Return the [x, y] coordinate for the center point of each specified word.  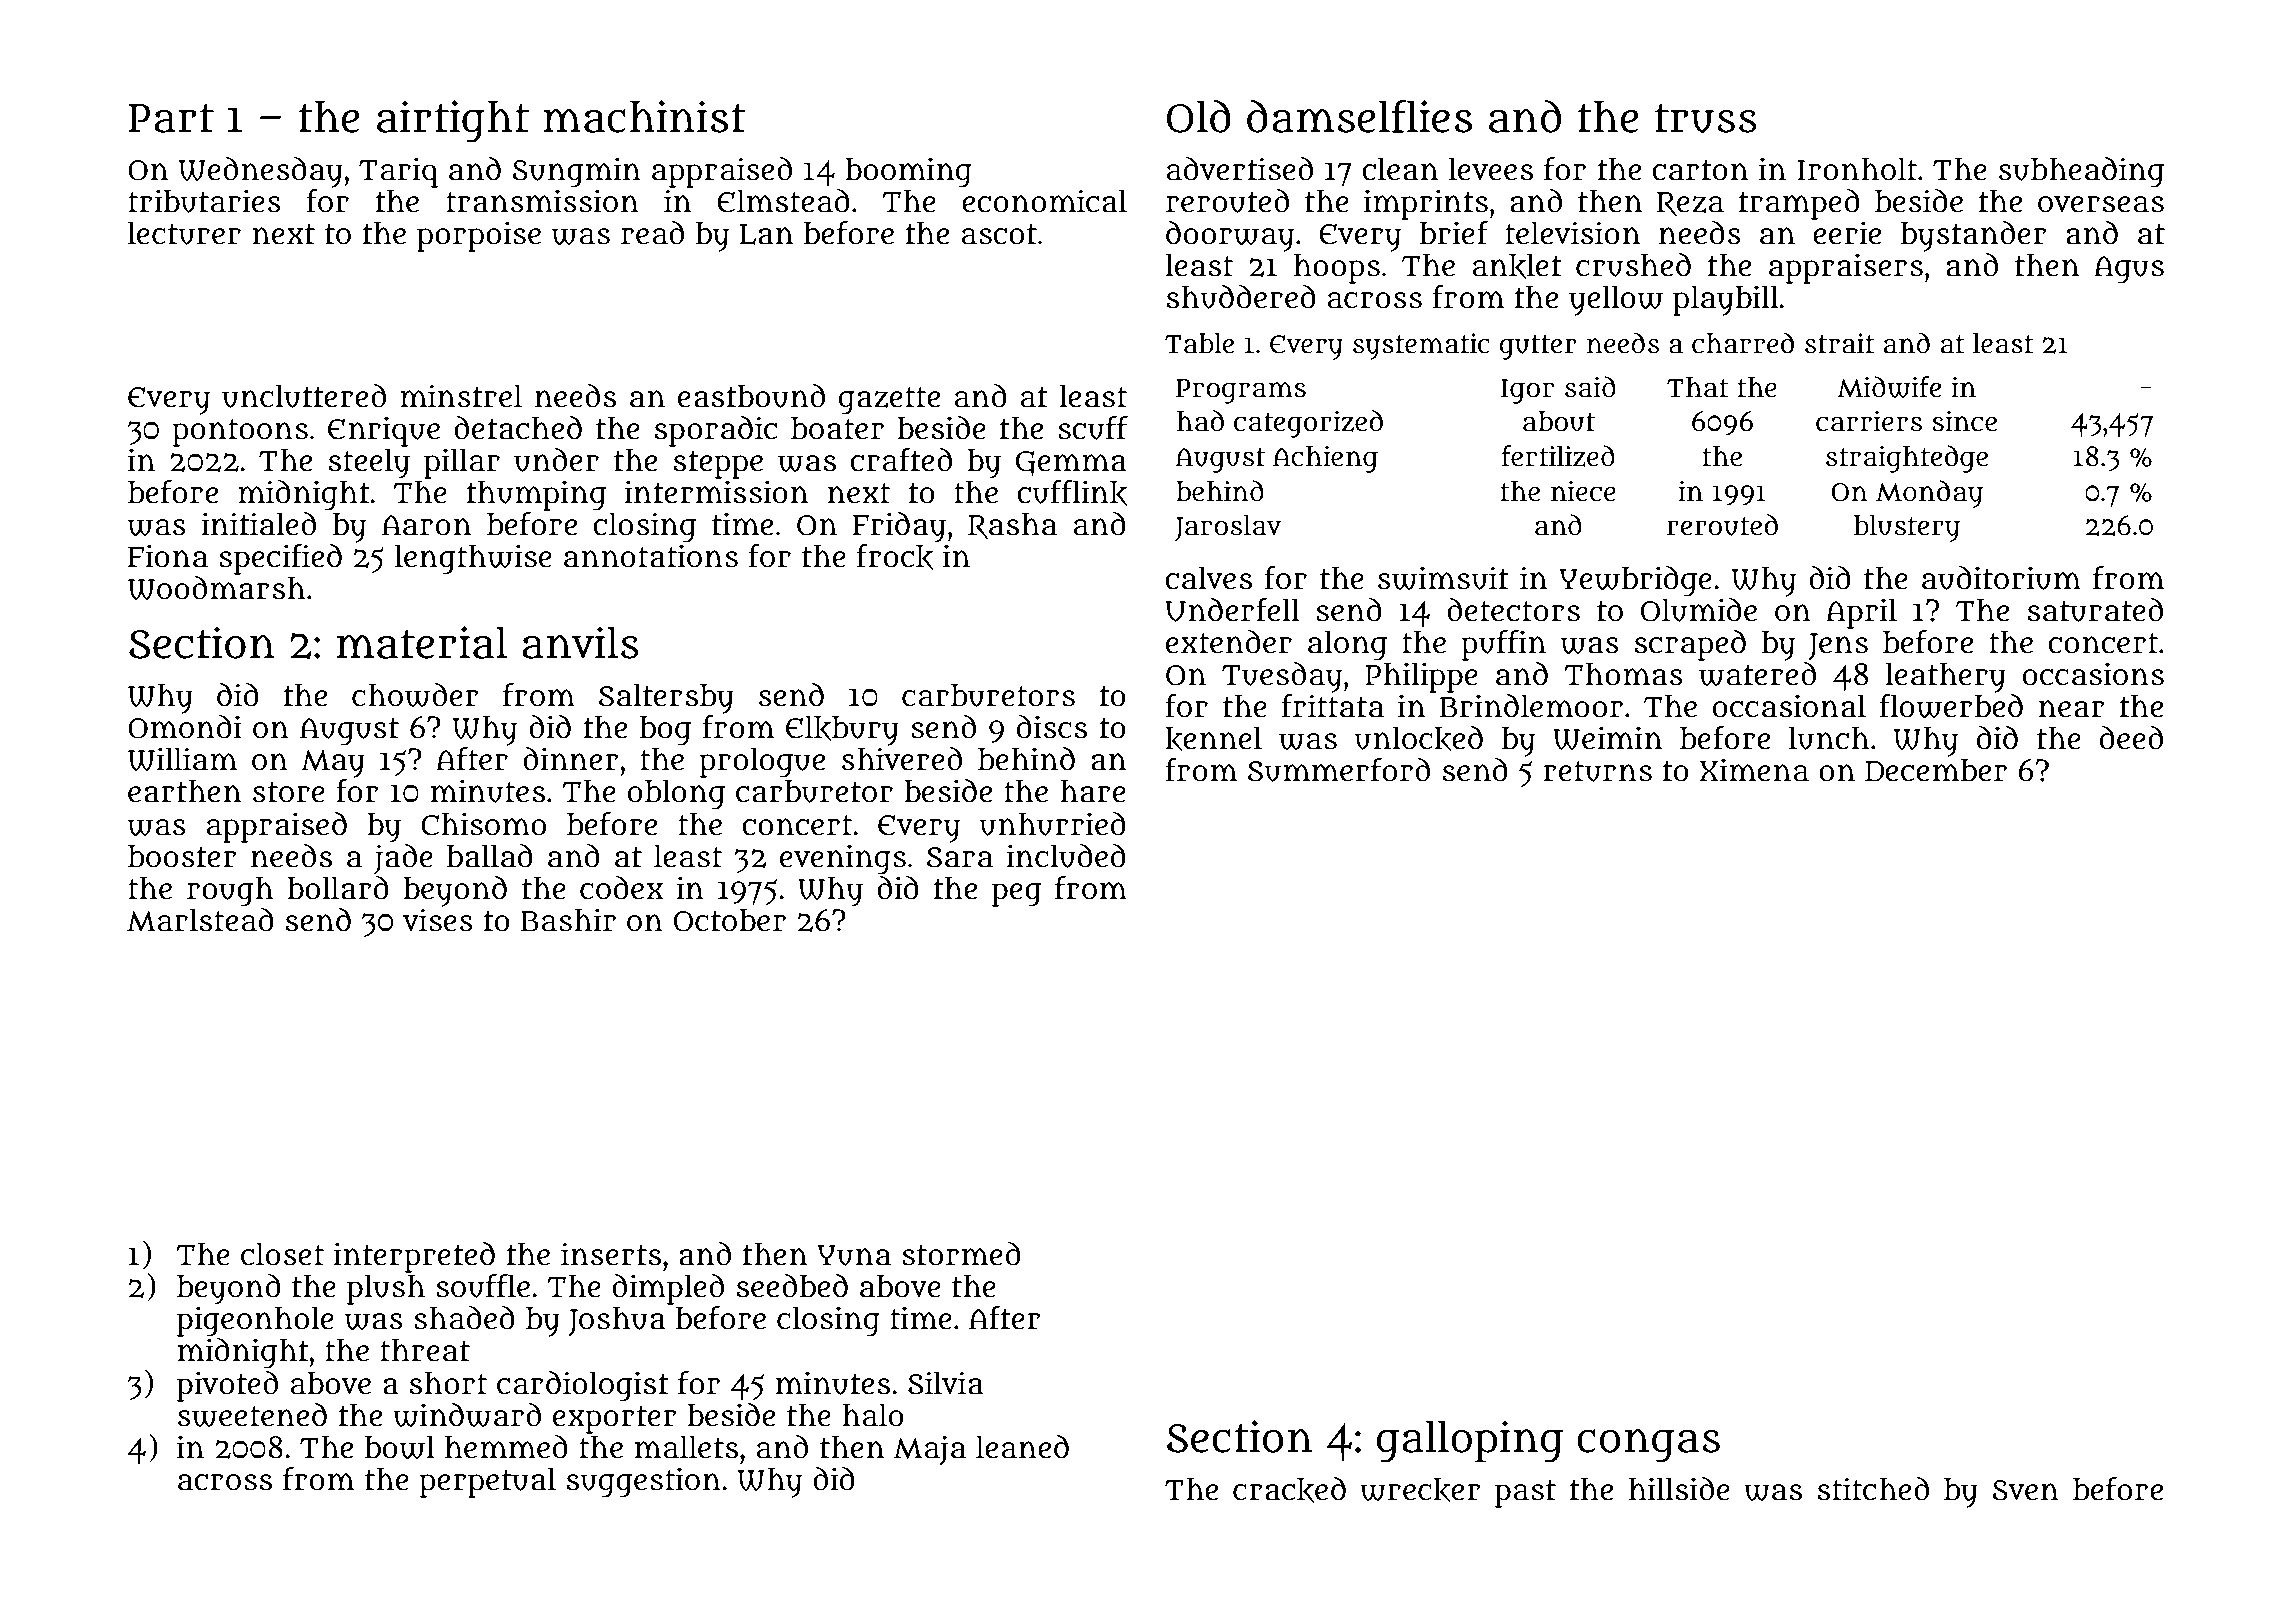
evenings [843, 859]
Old [1198, 116]
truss [1706, 118]
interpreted [414, 1257]
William [182, 759]
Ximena [1754, 770]
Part [171, 118]
